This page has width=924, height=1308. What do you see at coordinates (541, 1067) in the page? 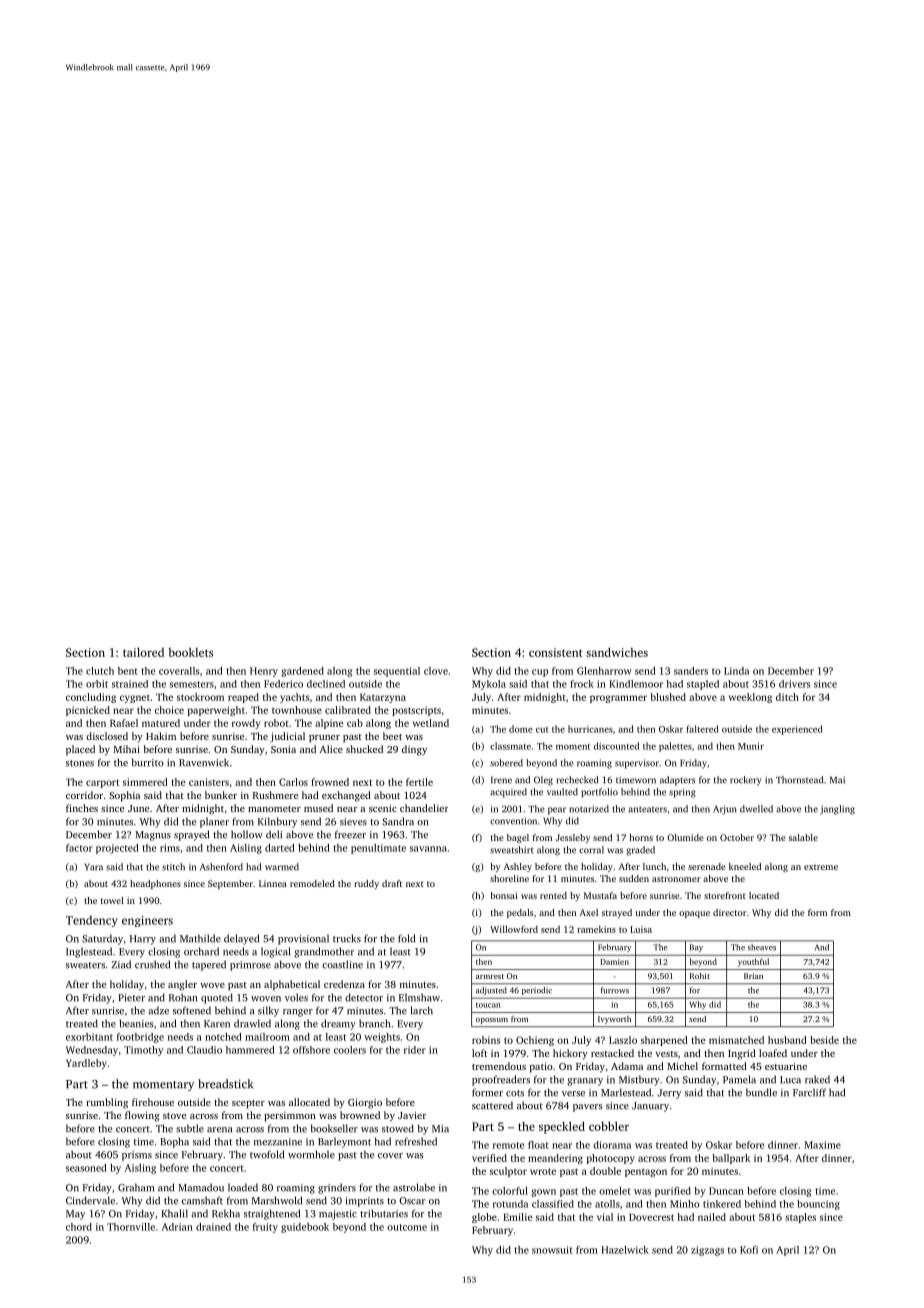
I see `patio` at bounding box center [541, 1067].
